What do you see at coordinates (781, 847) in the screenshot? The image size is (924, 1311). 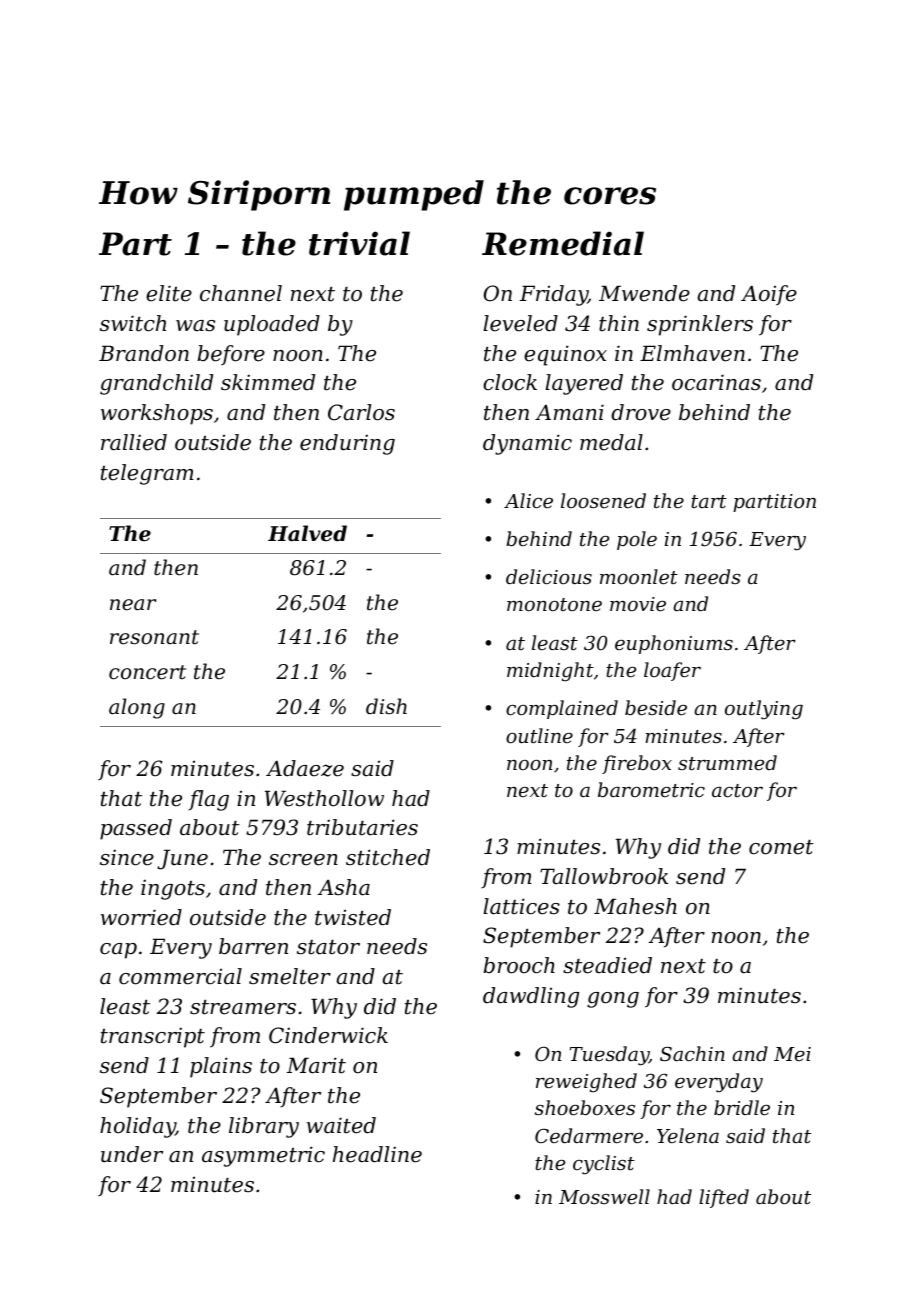 I see `comet` at bounding box center [781, 847].
